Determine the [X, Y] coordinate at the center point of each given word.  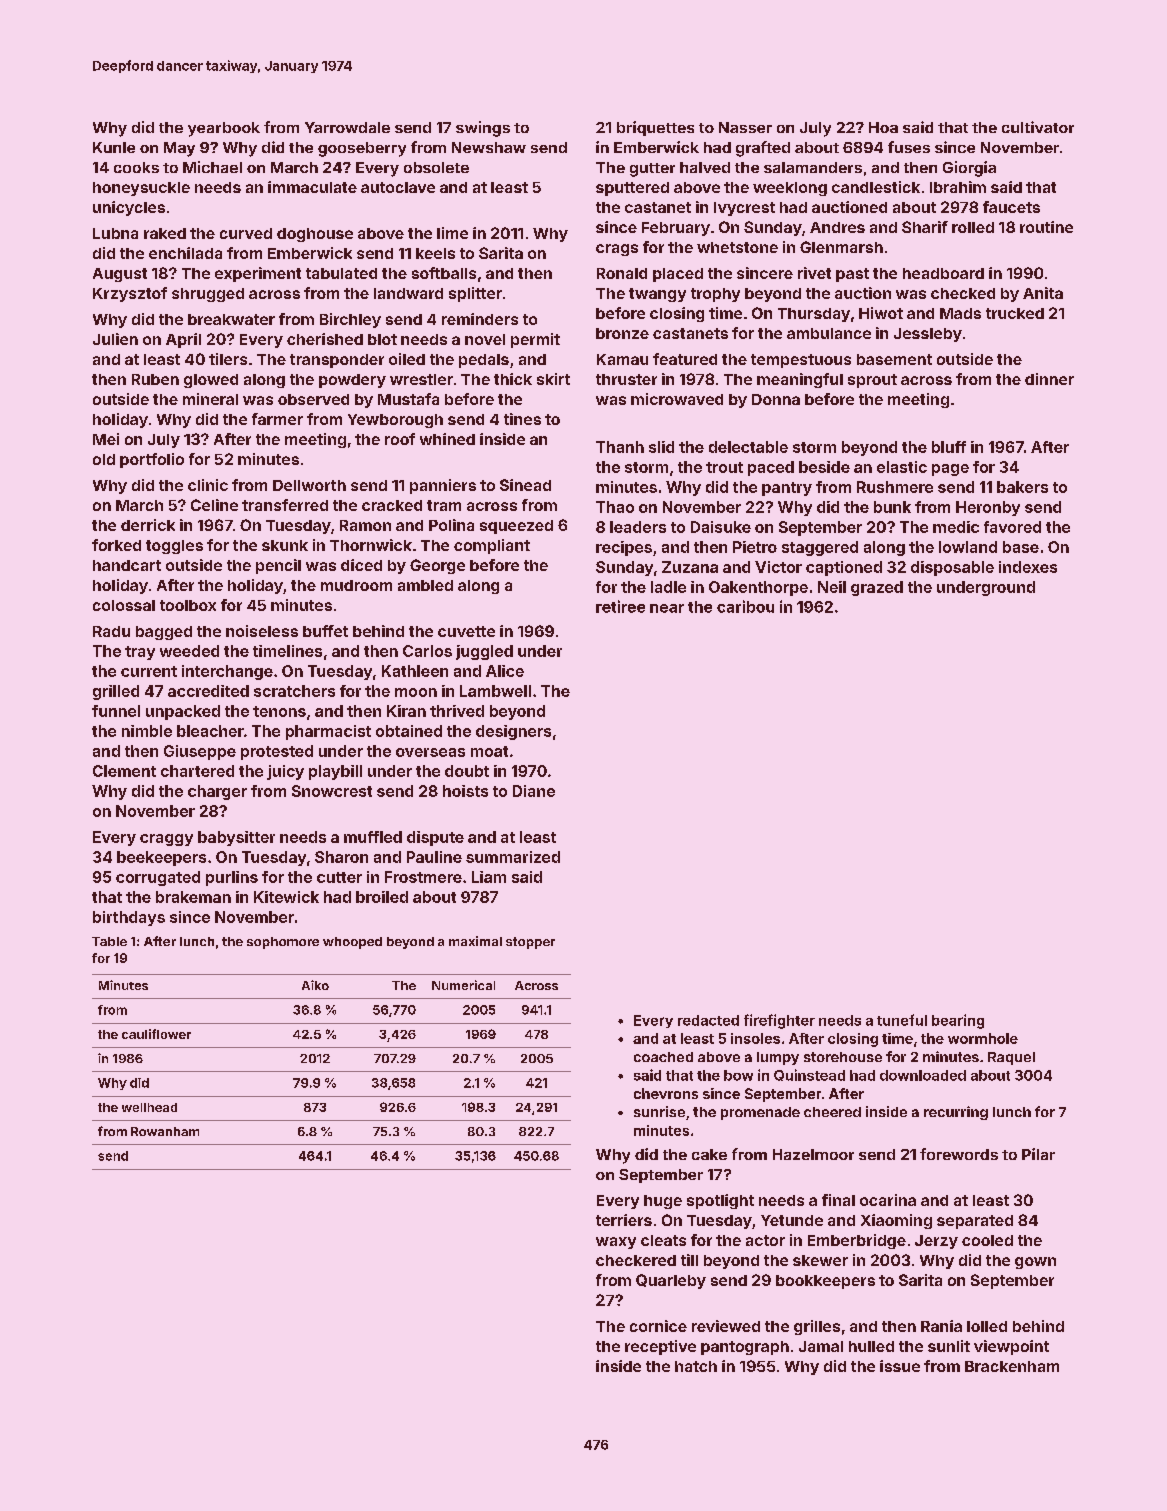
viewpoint [1011, 1347]
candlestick [876, 187]
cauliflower [156, 1034]
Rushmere [895, 487]
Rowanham [165, 1131]
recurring [956, 1113]
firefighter [779, 1021]
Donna [776, 399]
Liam [489, 877]
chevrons [666, 1093]
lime [452, 233]
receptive [660, 1347]
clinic [208, 485]
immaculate [312, 187]
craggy [166, 840]
